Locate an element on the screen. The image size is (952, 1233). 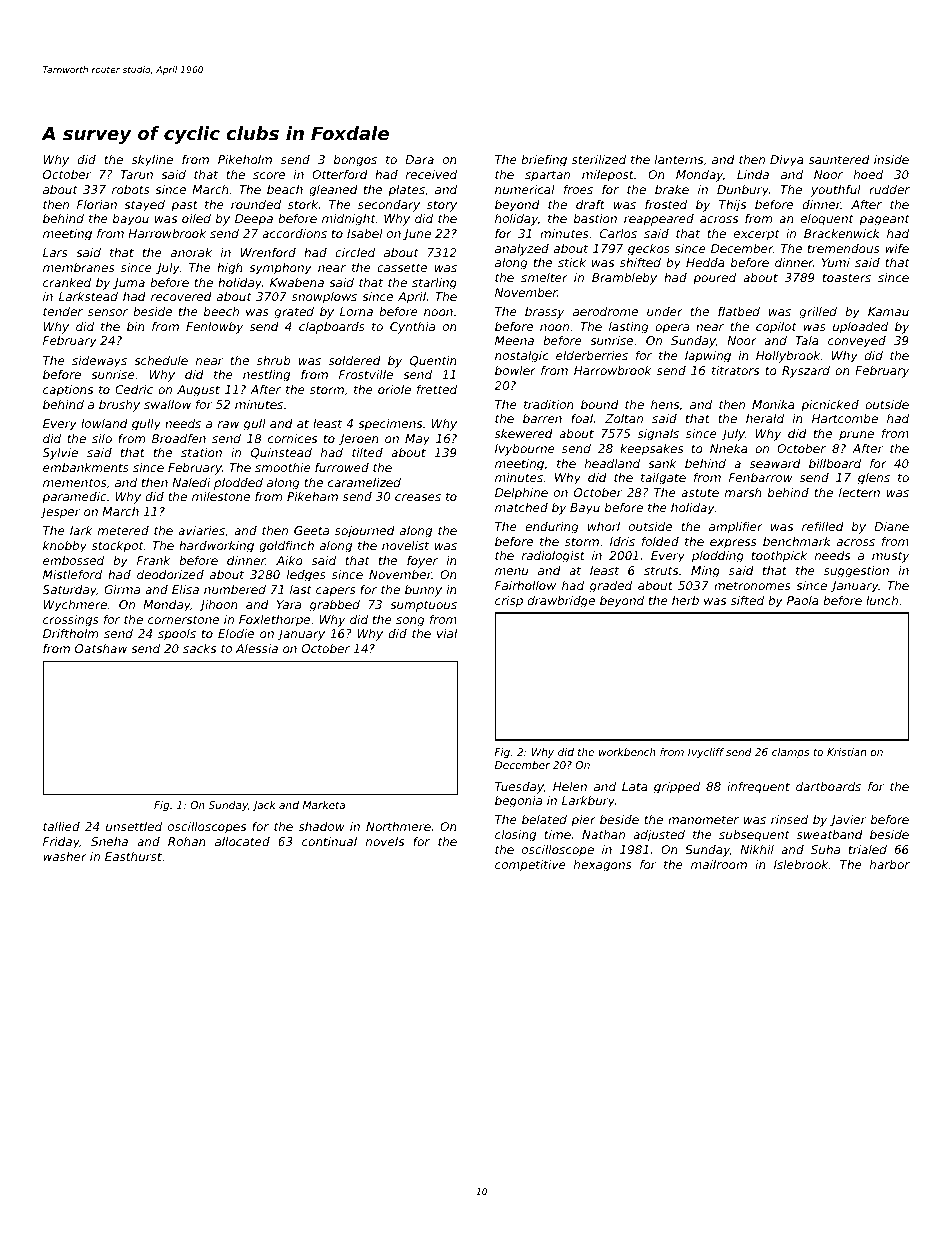
Islebrook is located at coordinates (801, 864).
